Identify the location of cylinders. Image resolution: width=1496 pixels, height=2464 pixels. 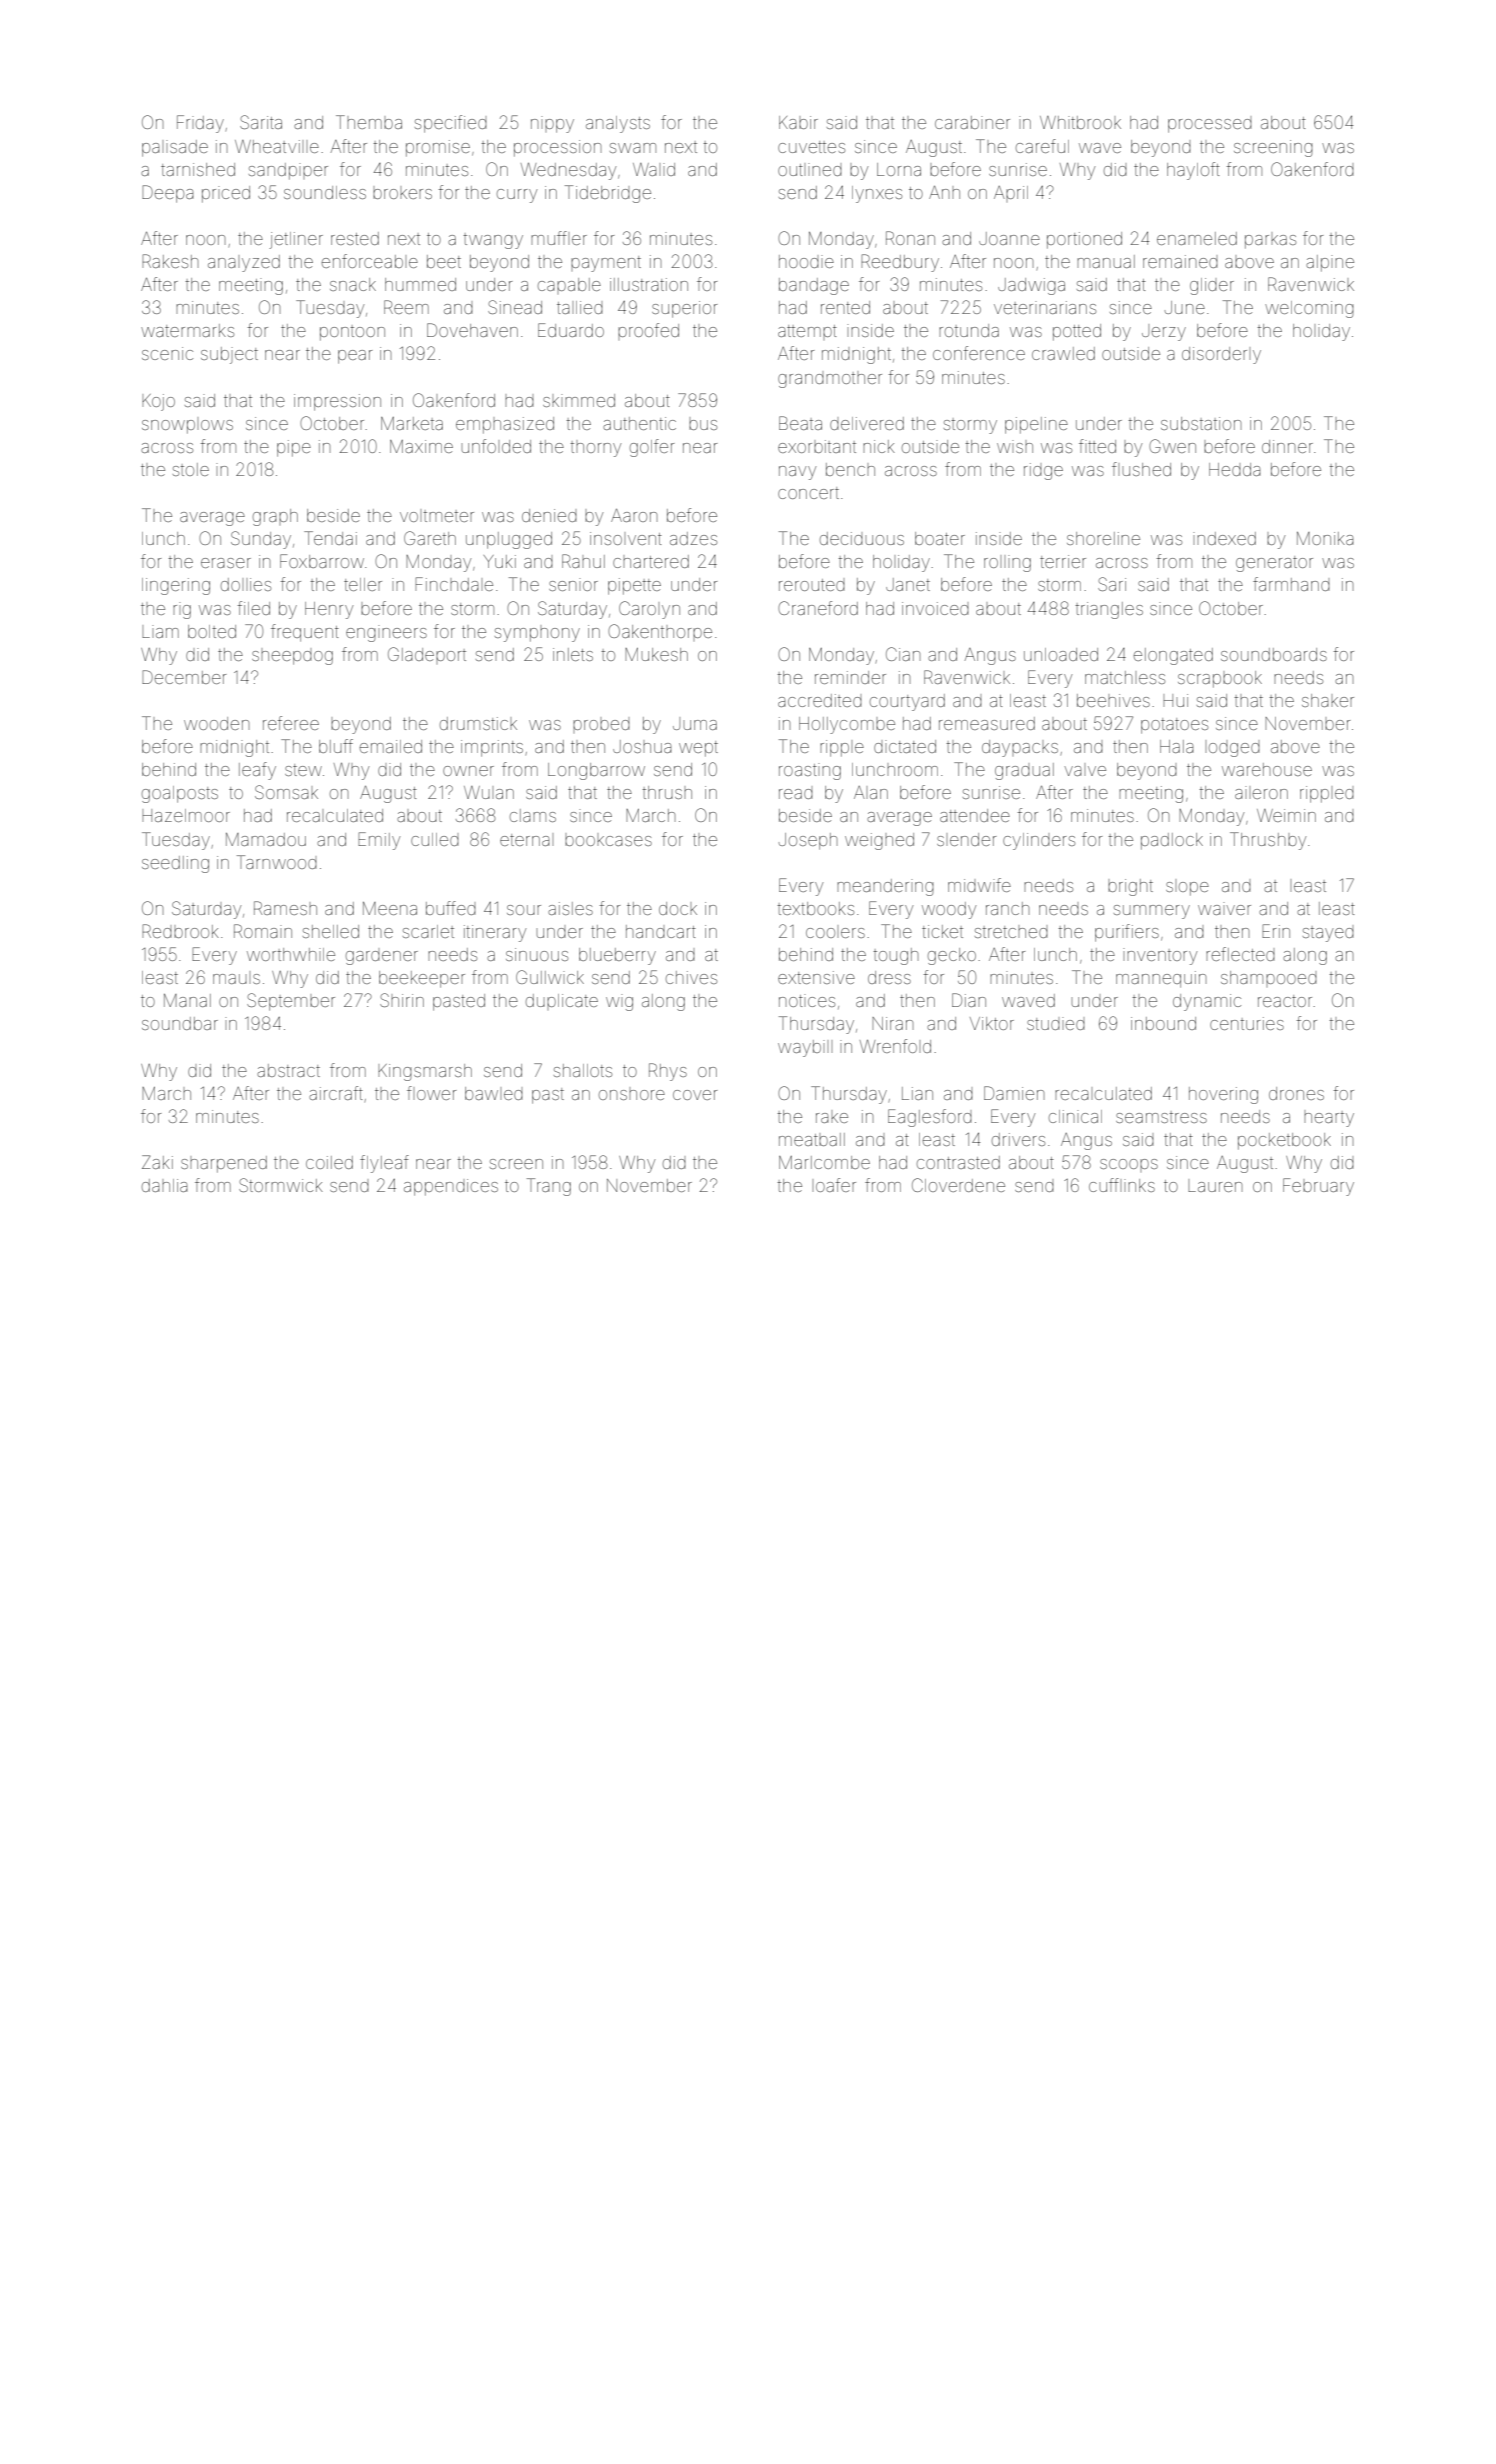
(1039, 841).
